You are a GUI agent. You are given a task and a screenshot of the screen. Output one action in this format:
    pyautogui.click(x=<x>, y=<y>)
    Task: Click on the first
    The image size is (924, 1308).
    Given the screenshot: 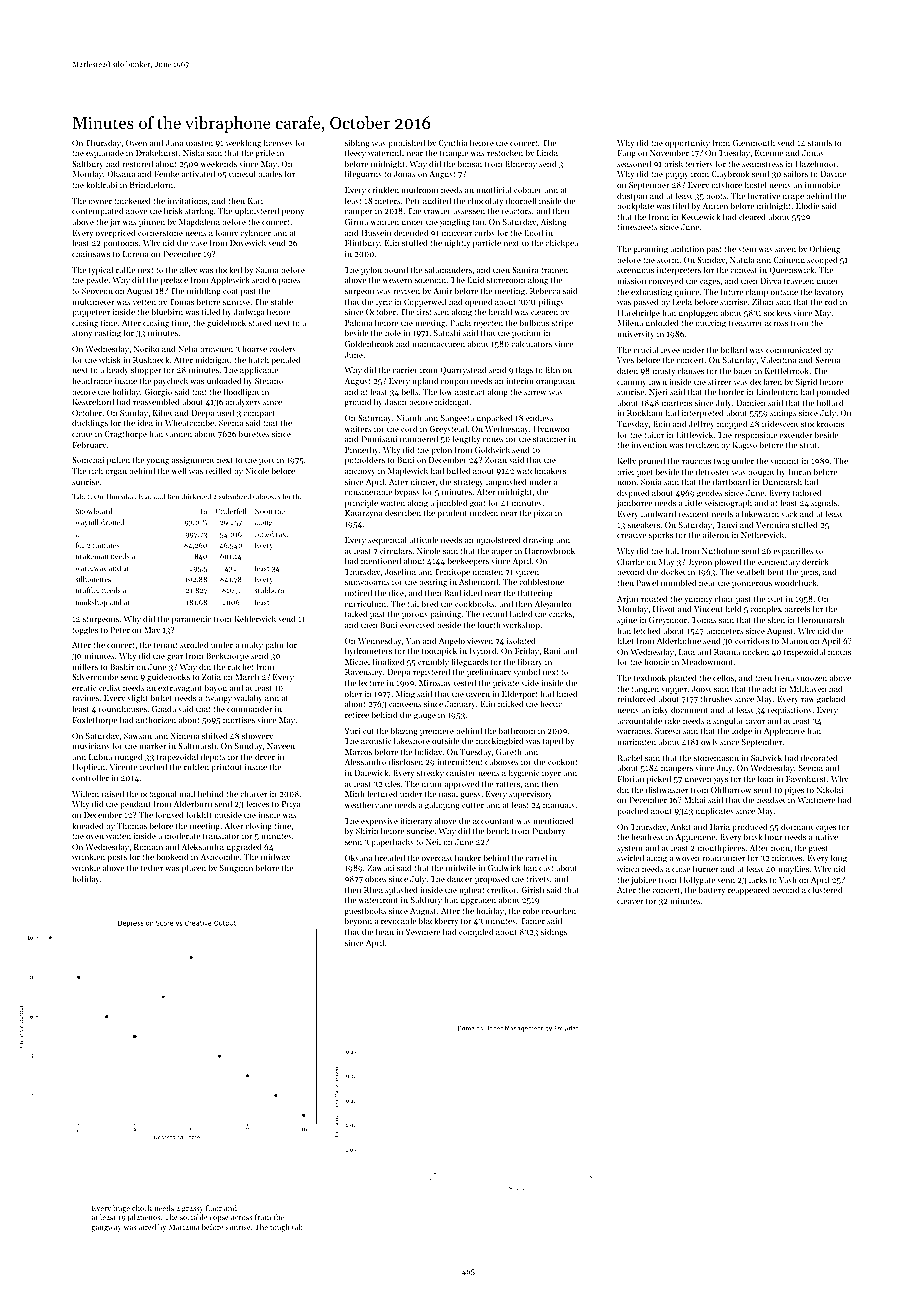 What is the action you would take?
    pyautogui.click(x=424, y=311)
